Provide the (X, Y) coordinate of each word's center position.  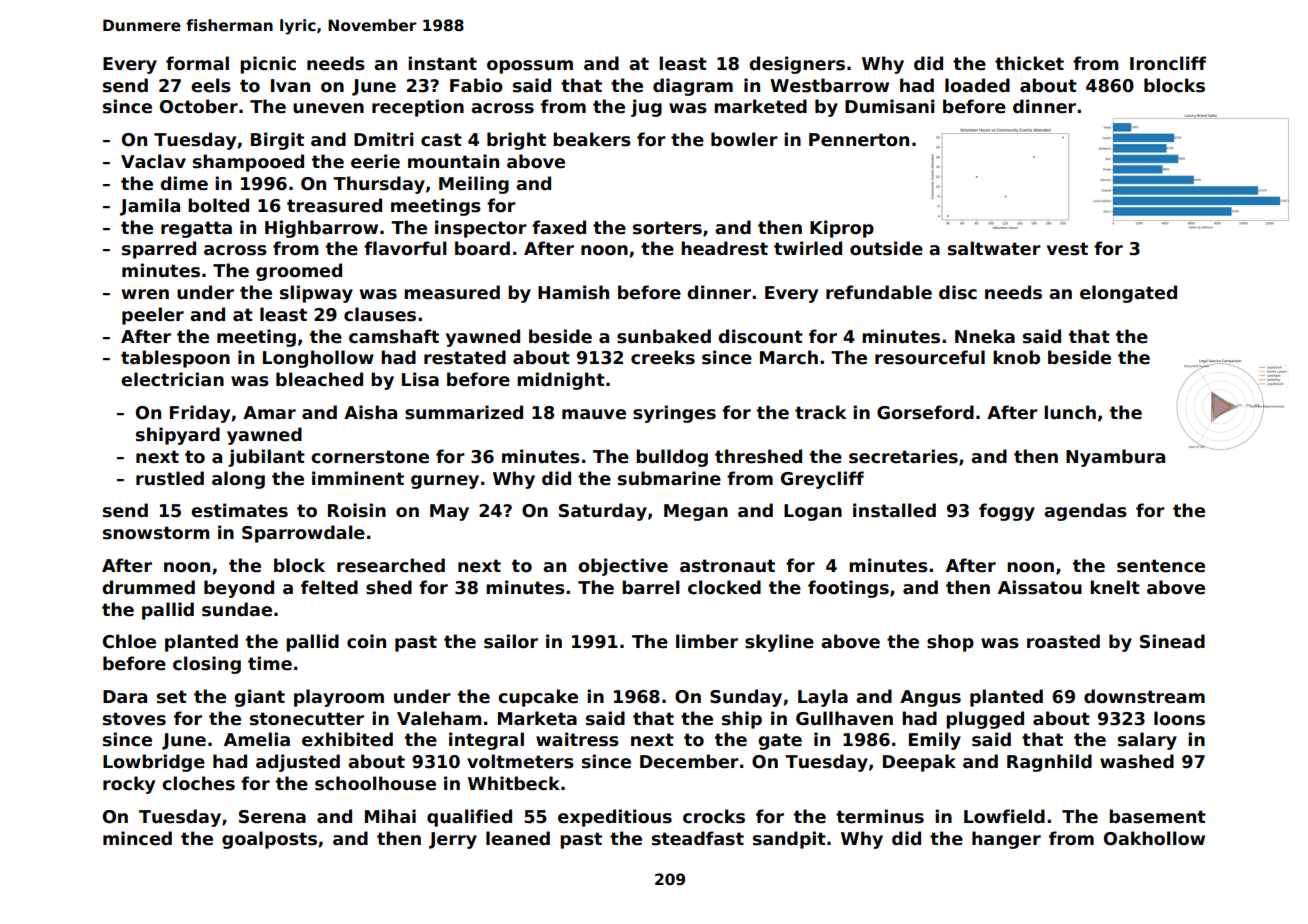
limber (707, 641)
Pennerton (859, 140)
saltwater (994, 248)
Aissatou (1040, 587)
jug (646, 108)
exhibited (347, 739)
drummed (148, 587)
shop (950, 643)
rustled (170, 478)
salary (1147, 741)
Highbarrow (321, 229)
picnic (268, 65)
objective (623, 567)
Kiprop (842, 229)
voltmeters (520, 761)
